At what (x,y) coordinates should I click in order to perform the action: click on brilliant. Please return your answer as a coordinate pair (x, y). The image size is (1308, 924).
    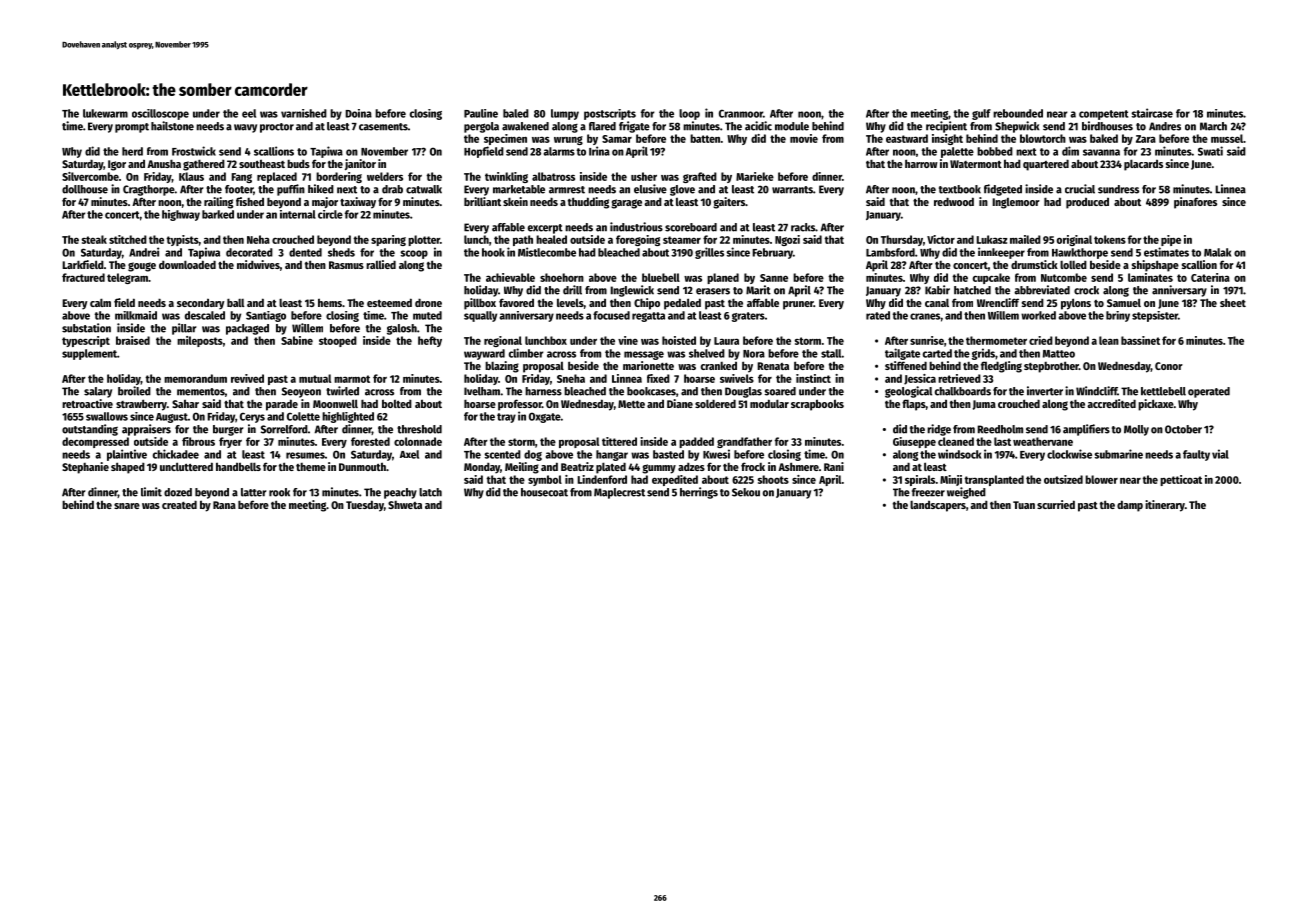
    Looking at the image, I should click on (482, 201).
